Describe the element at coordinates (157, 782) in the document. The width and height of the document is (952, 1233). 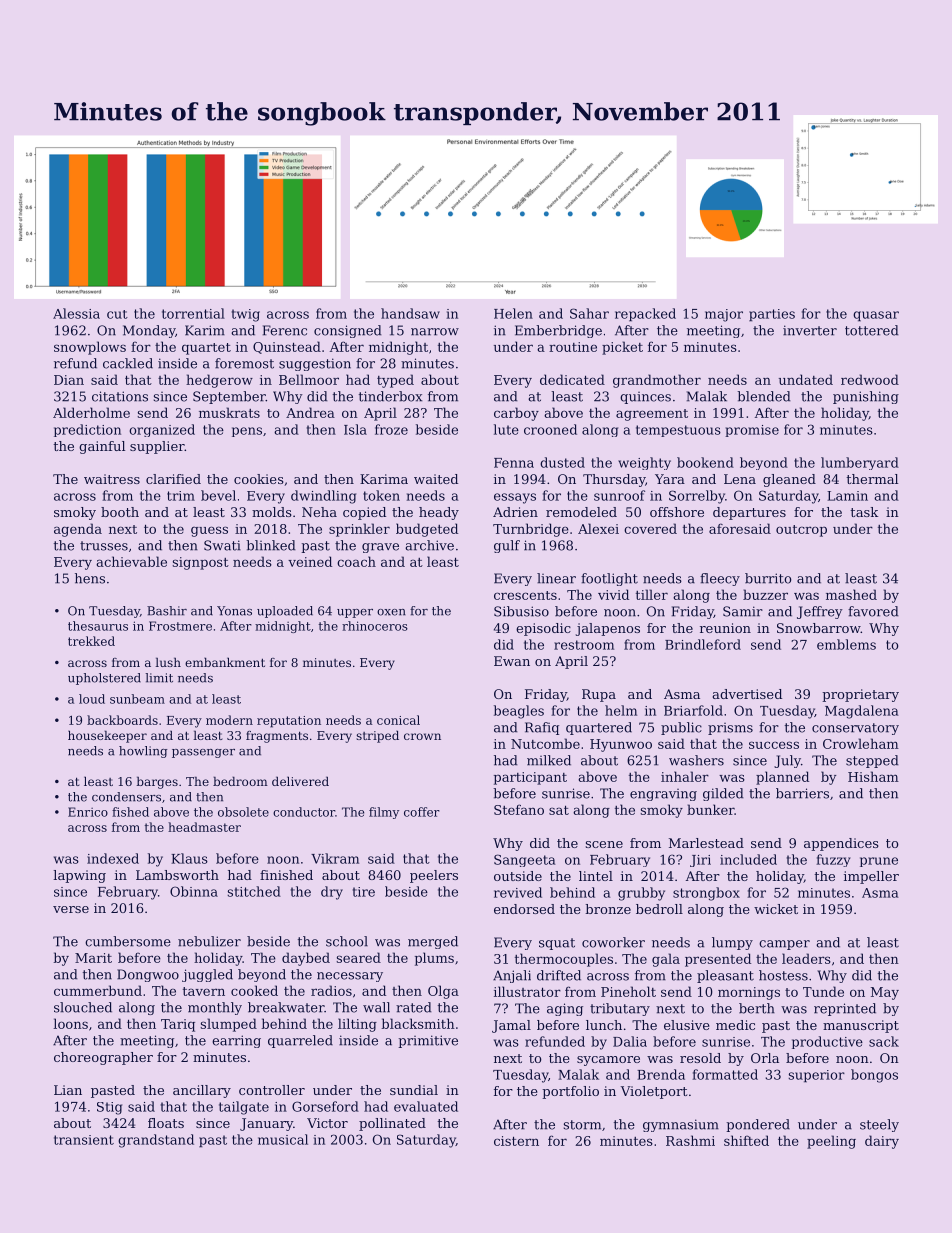
I see `barges` at that location.
